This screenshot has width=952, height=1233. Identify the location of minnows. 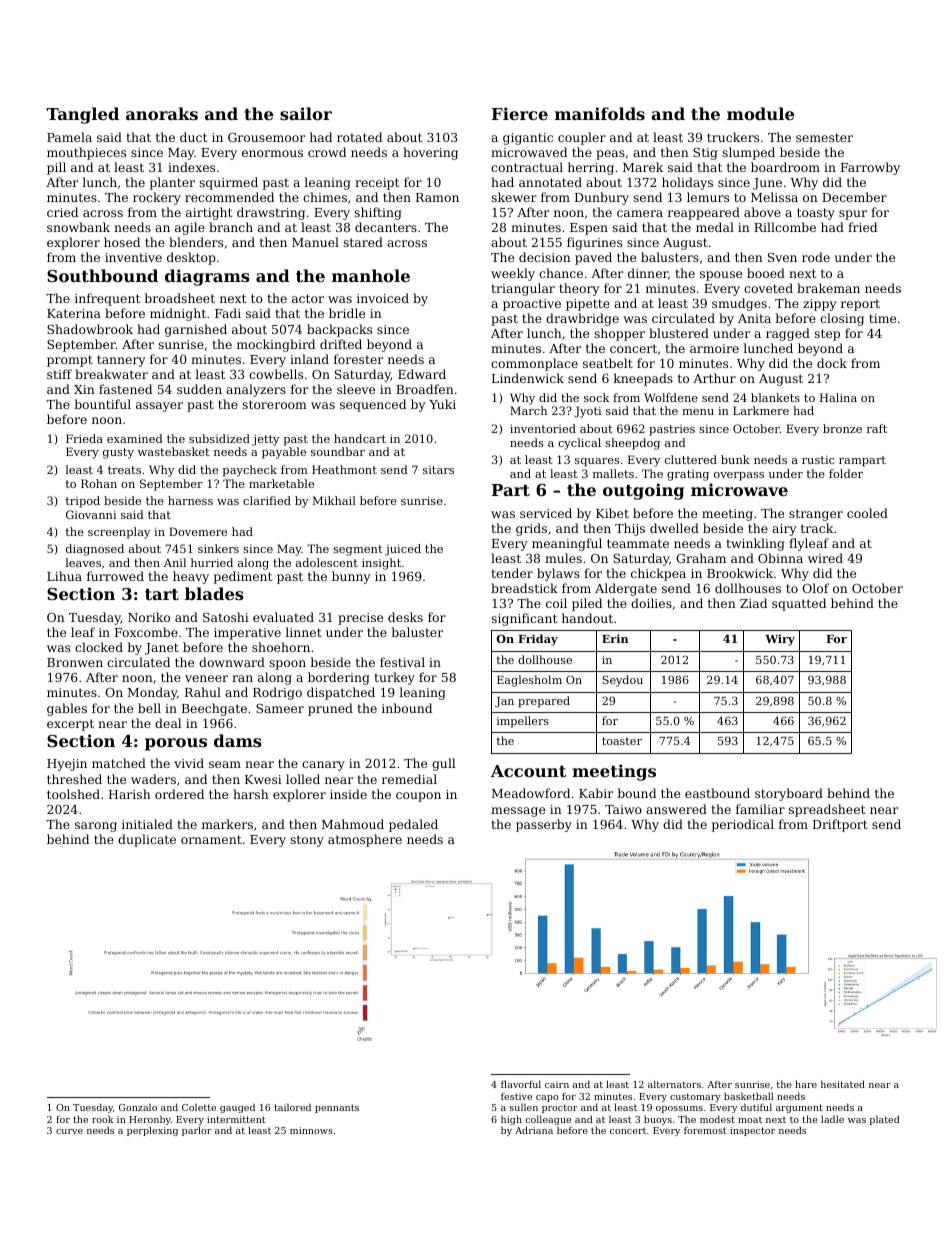
(311, 1130).
